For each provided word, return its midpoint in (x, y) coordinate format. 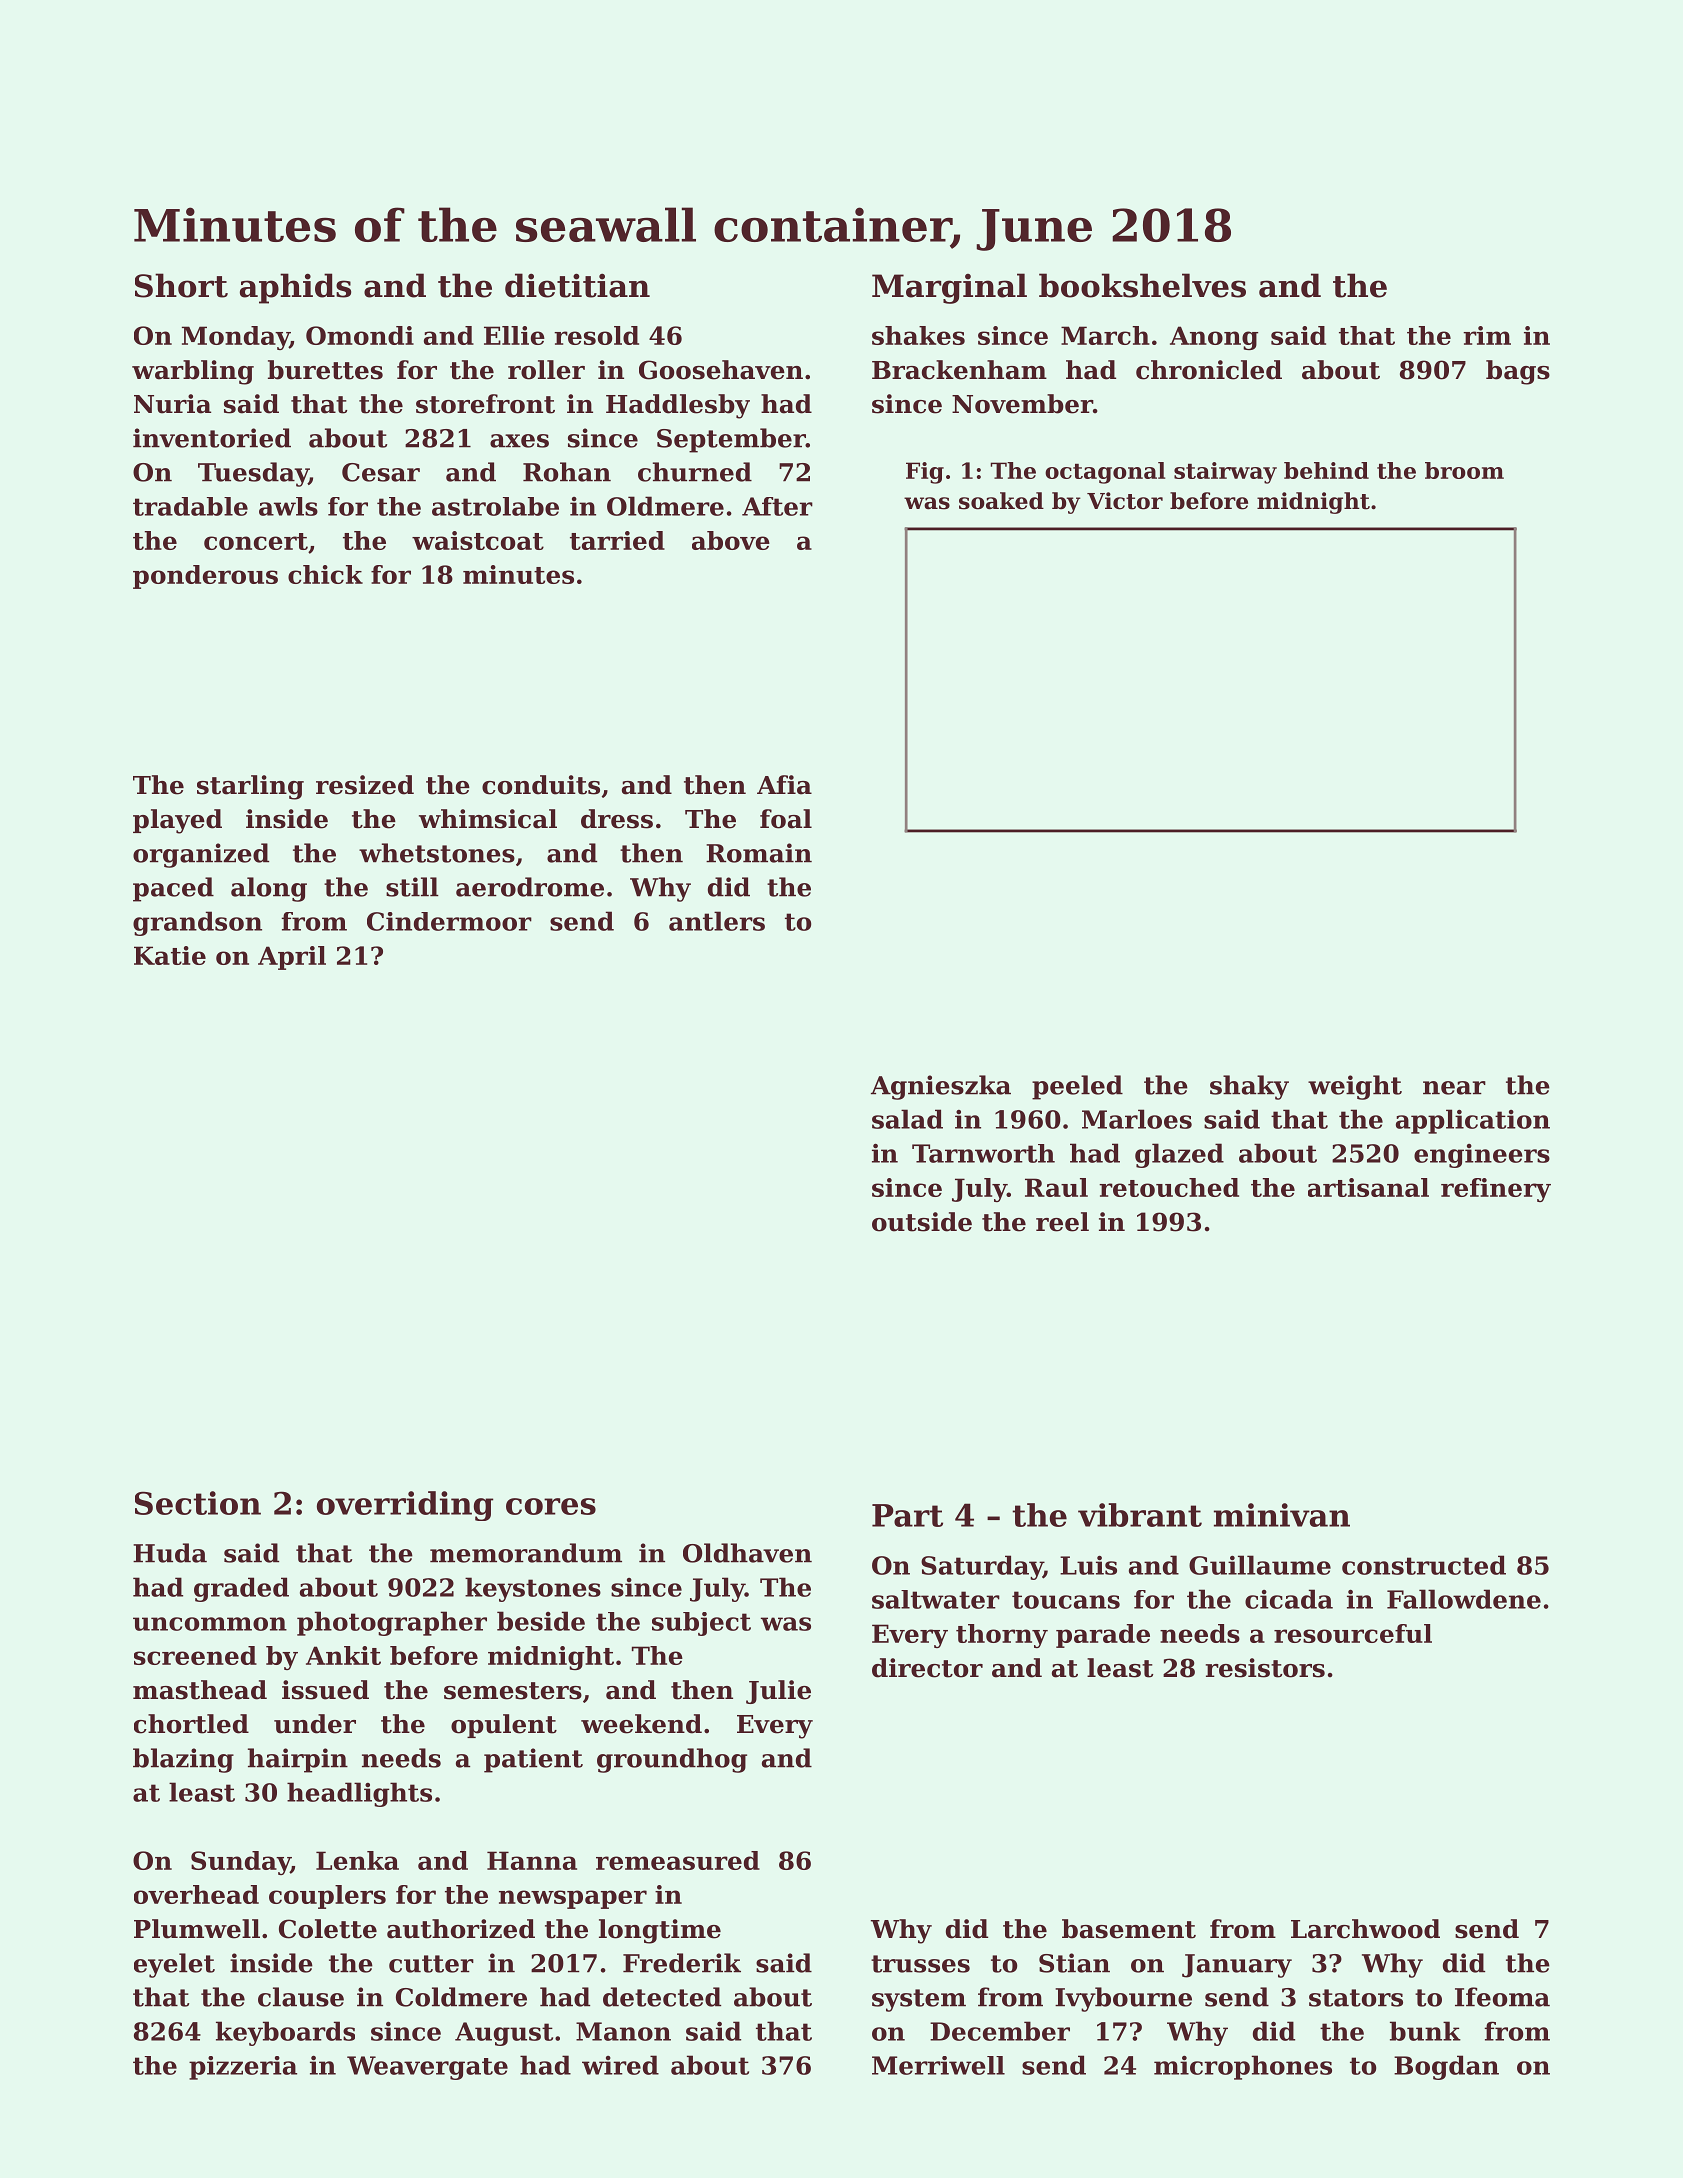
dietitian (577, 285)
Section (198, 1503)
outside (922, 1222)
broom (1464, 470)
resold (596, 335)
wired (620, 2065)
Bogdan (1446, 2067)
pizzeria (243, 2068)
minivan (1282, 1515)
